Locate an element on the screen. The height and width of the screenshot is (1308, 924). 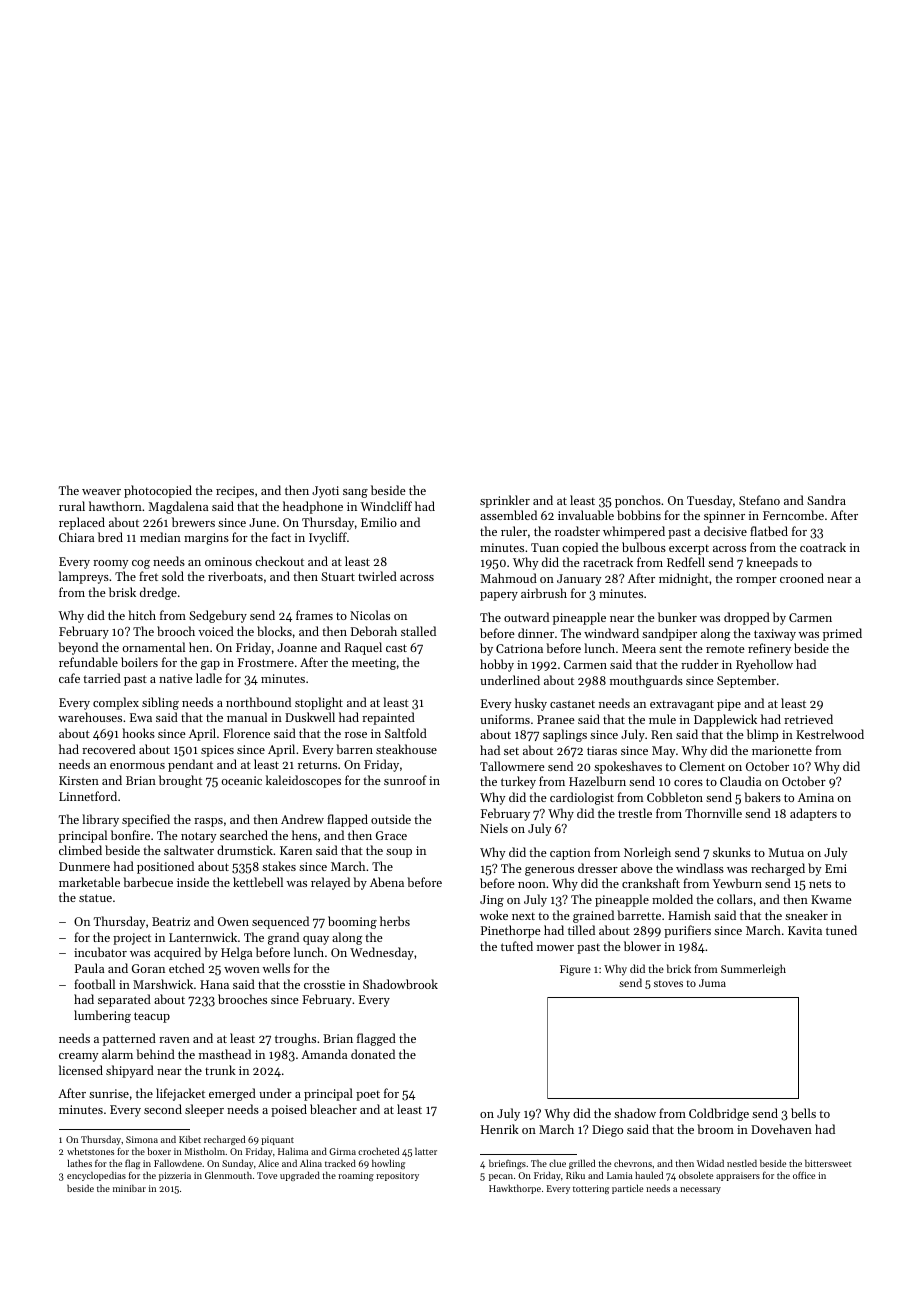
Magdalena is located at coordinates (178, 507).
